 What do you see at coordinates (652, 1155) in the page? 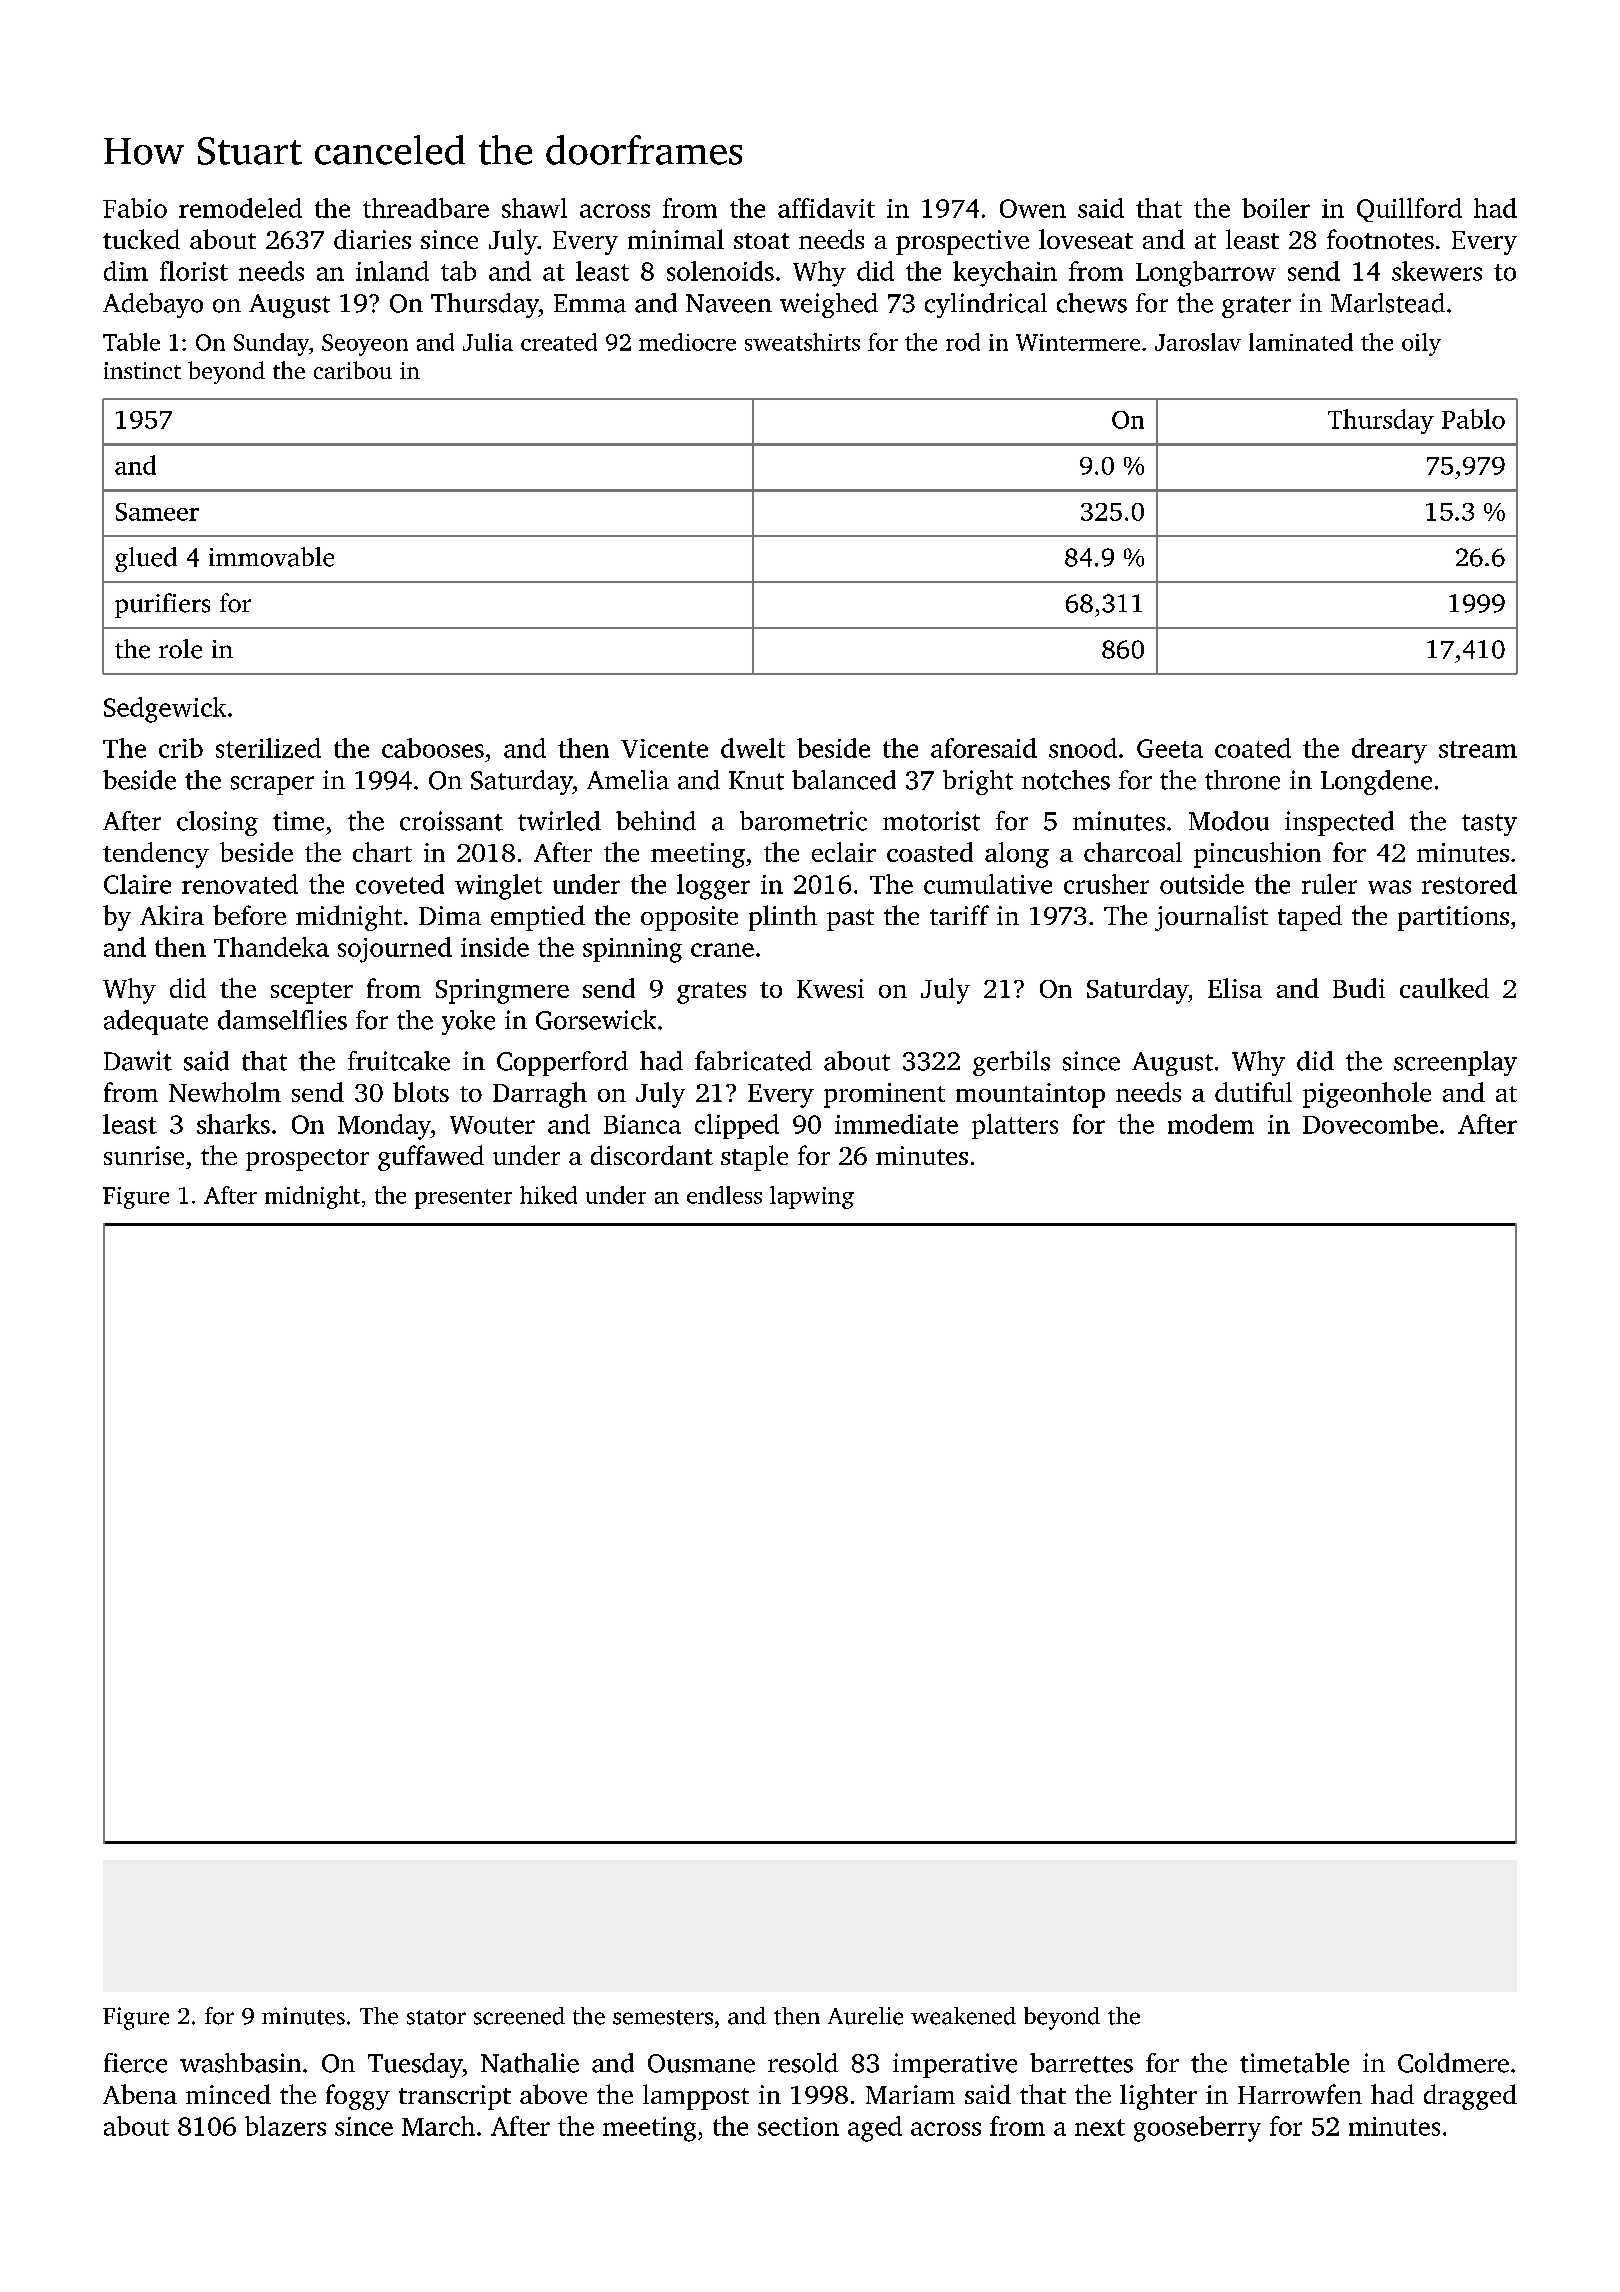
I see `discordant` at bounding box center [652, 1155].
